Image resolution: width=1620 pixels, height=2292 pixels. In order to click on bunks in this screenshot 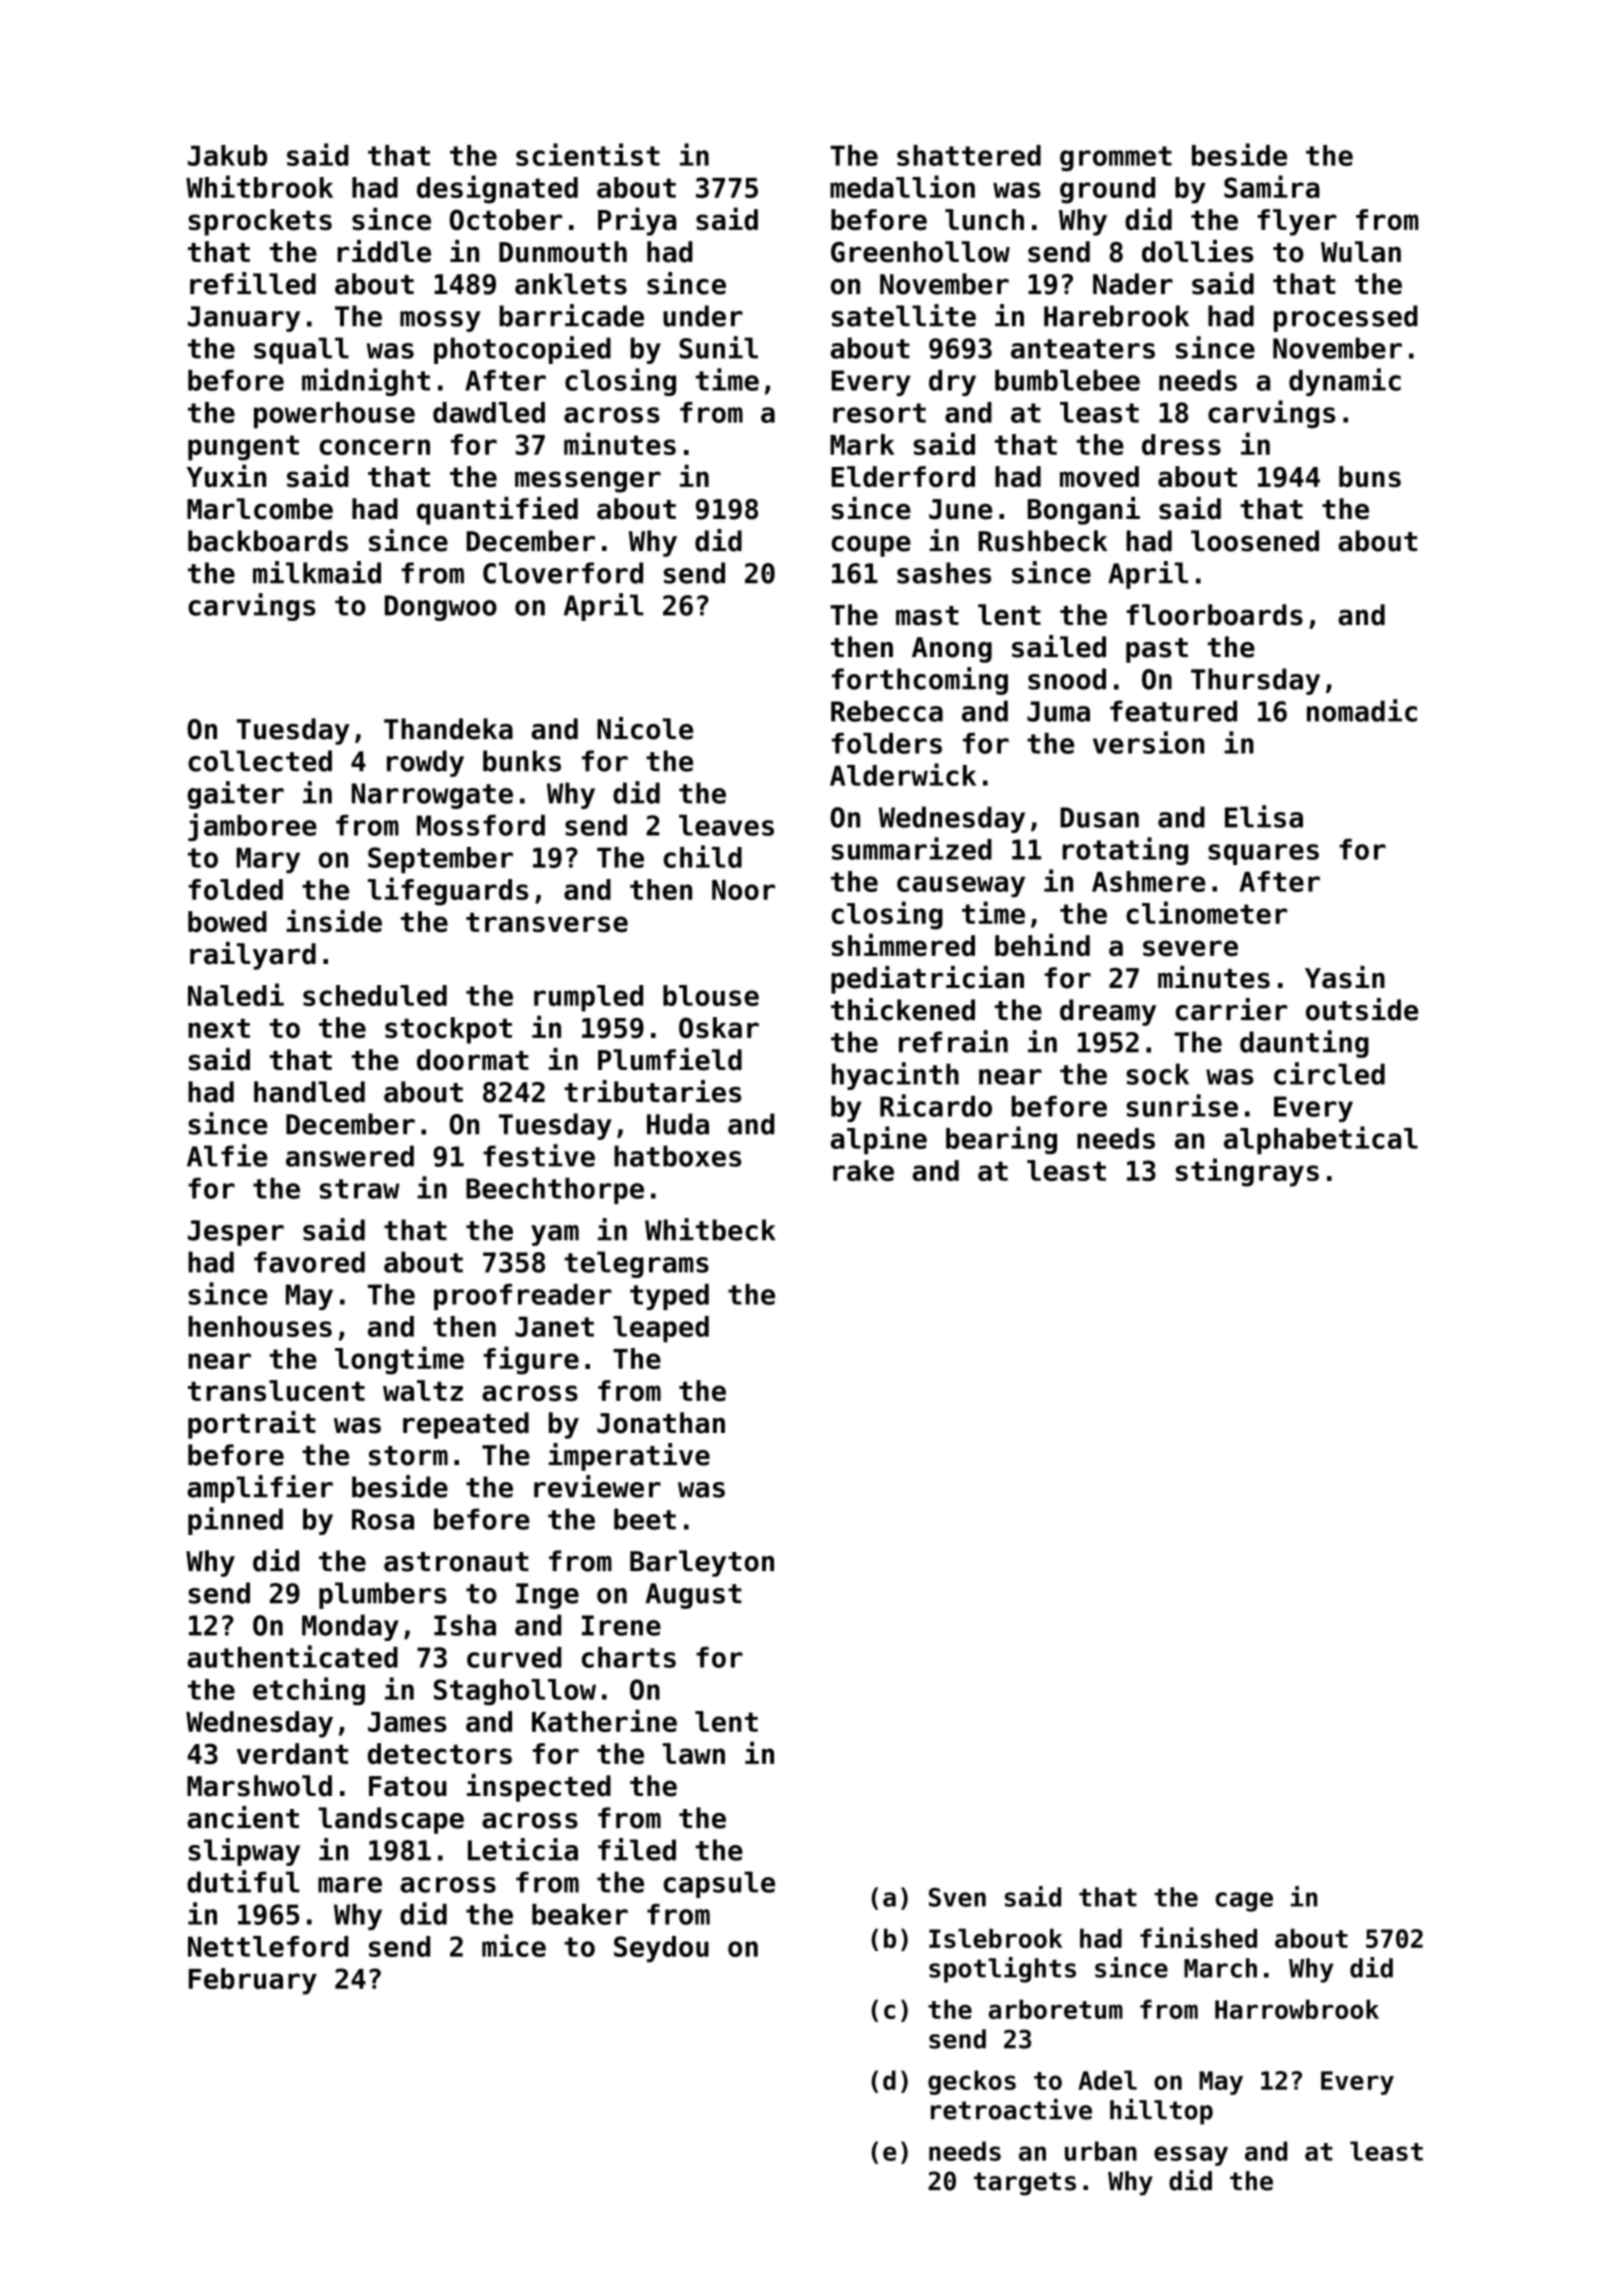, I will do `click(522, 761)`.
